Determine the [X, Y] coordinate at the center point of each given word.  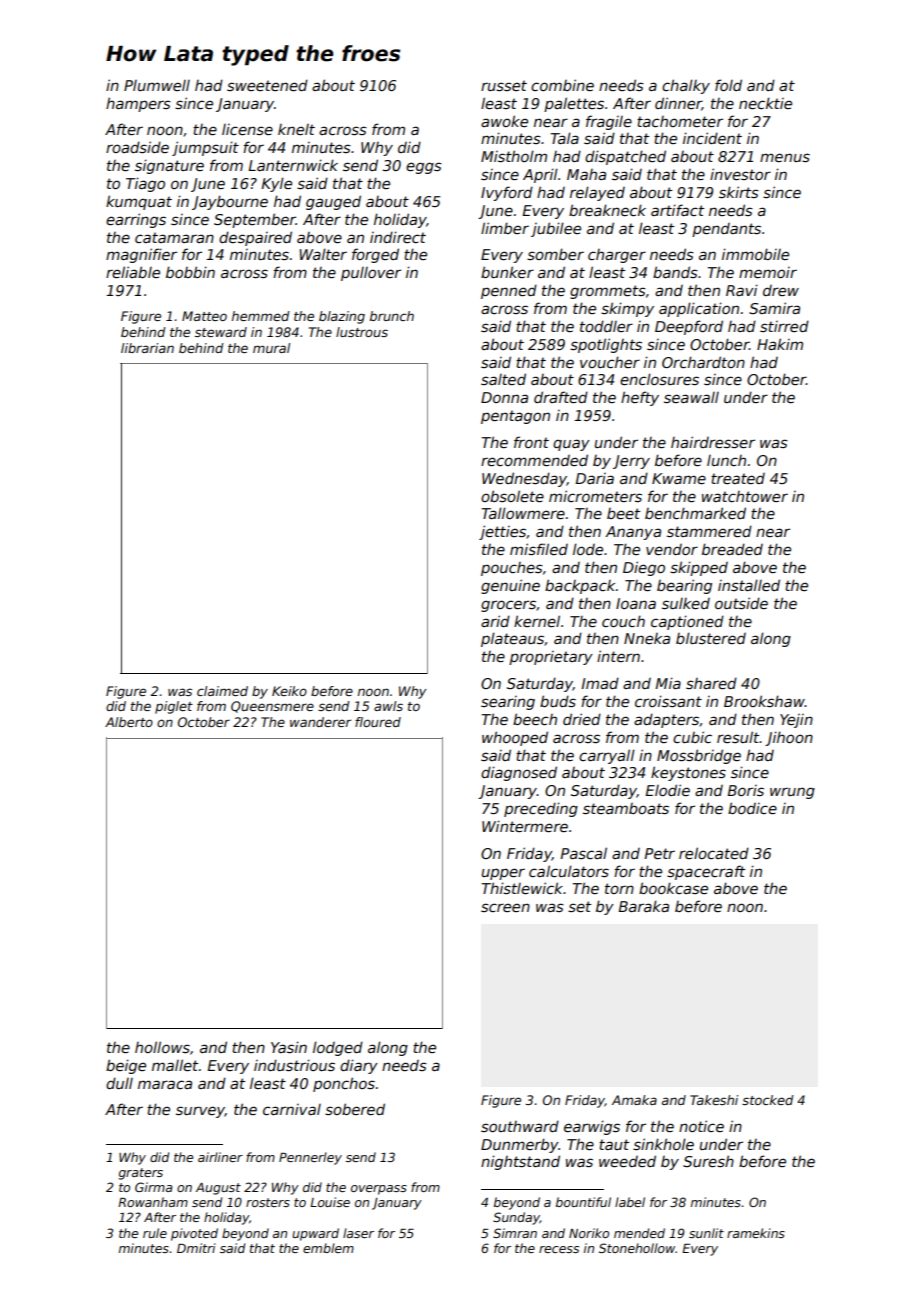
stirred [784, 326]
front [531, 442]
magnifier [141, 255]
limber [505, 228]
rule [155, 1233]
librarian [147, 348]
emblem [328, 1248]
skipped [699, 568]
